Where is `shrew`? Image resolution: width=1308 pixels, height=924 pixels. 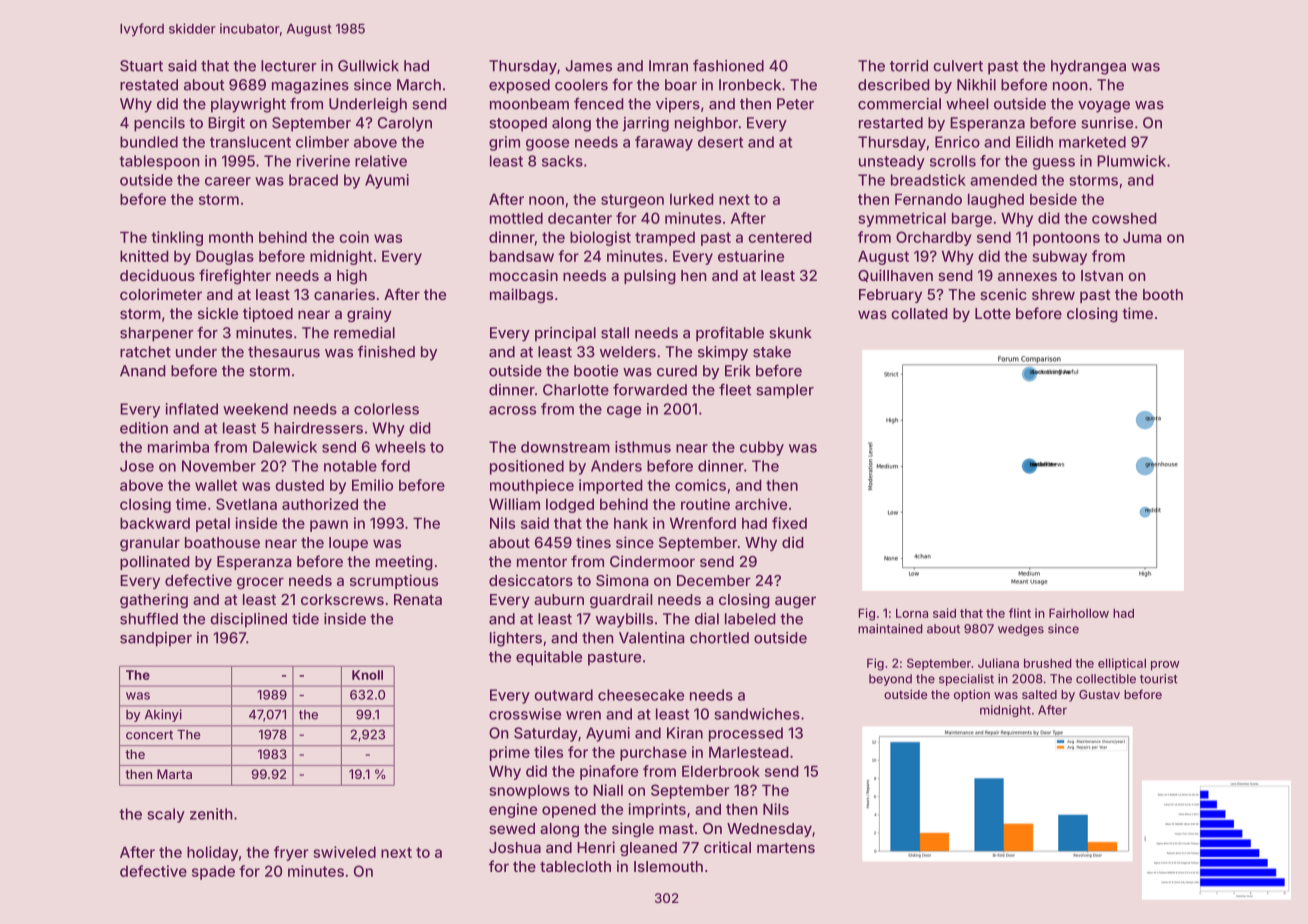 shrew is located at coordinates (1053, 294).
